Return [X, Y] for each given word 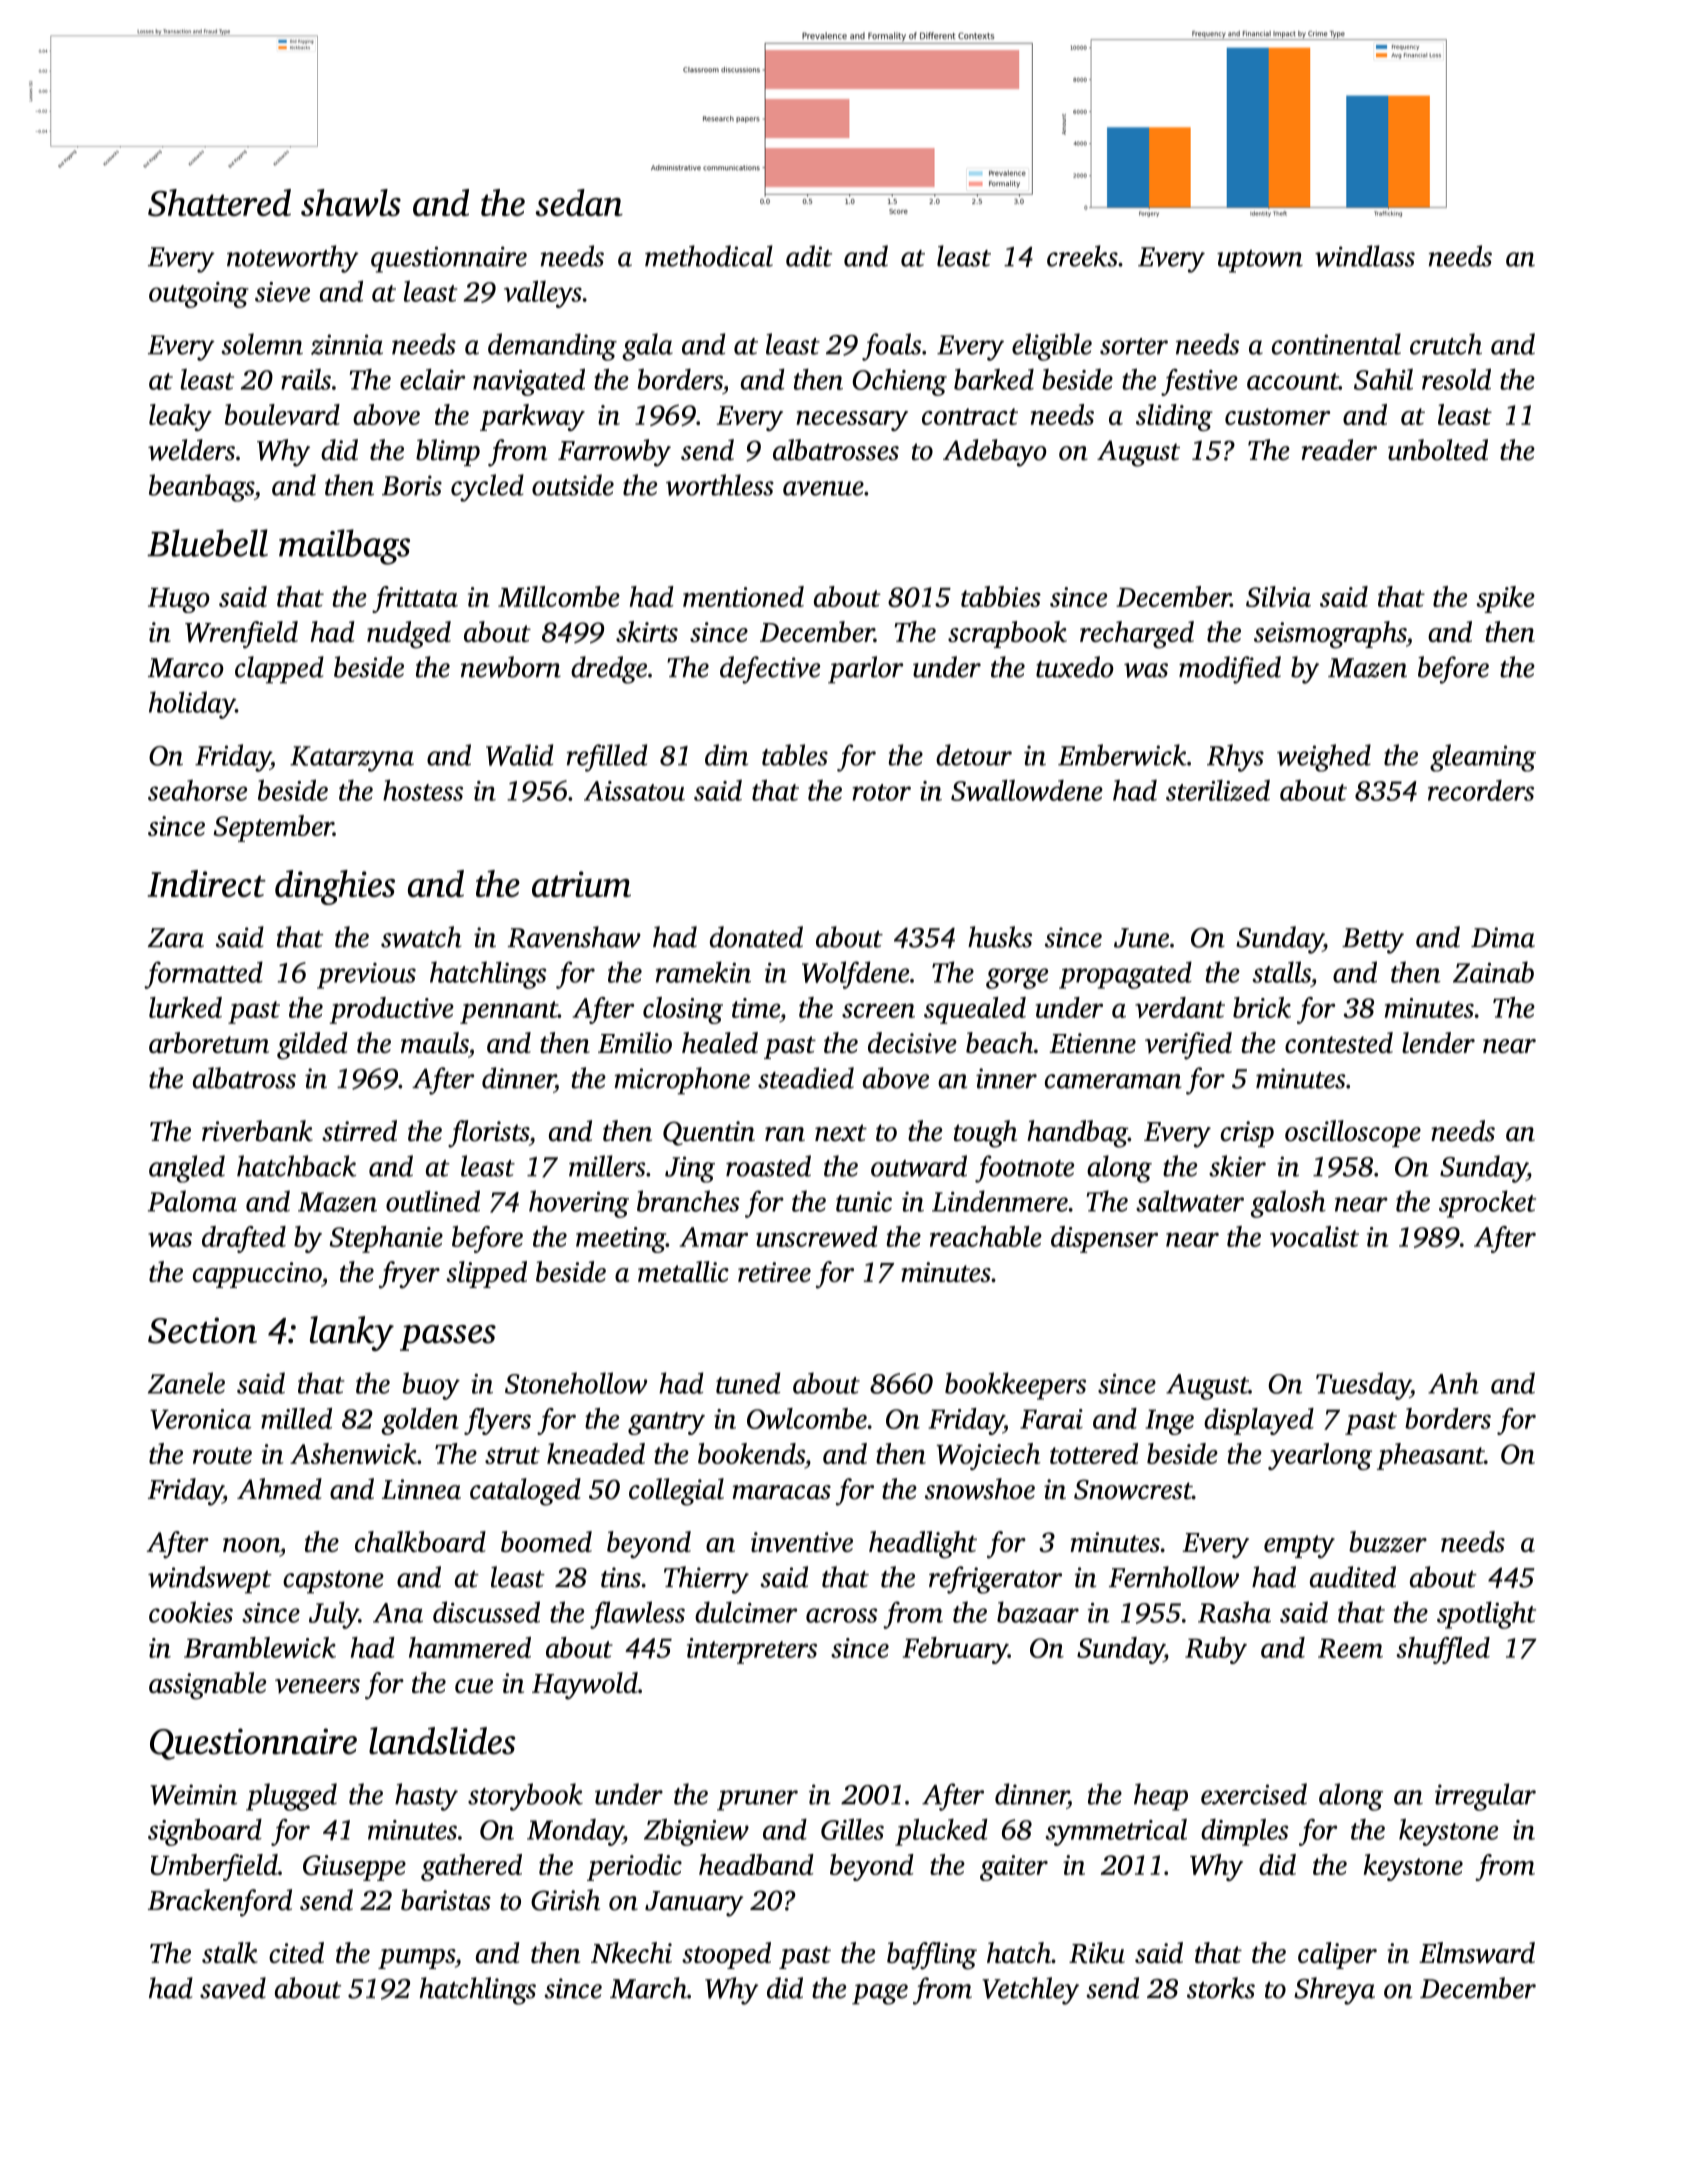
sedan [579, 202]
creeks [1082, 256]
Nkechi [631, 1952]
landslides [442, 1741]
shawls [351, 202]
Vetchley [1030, 1991]
